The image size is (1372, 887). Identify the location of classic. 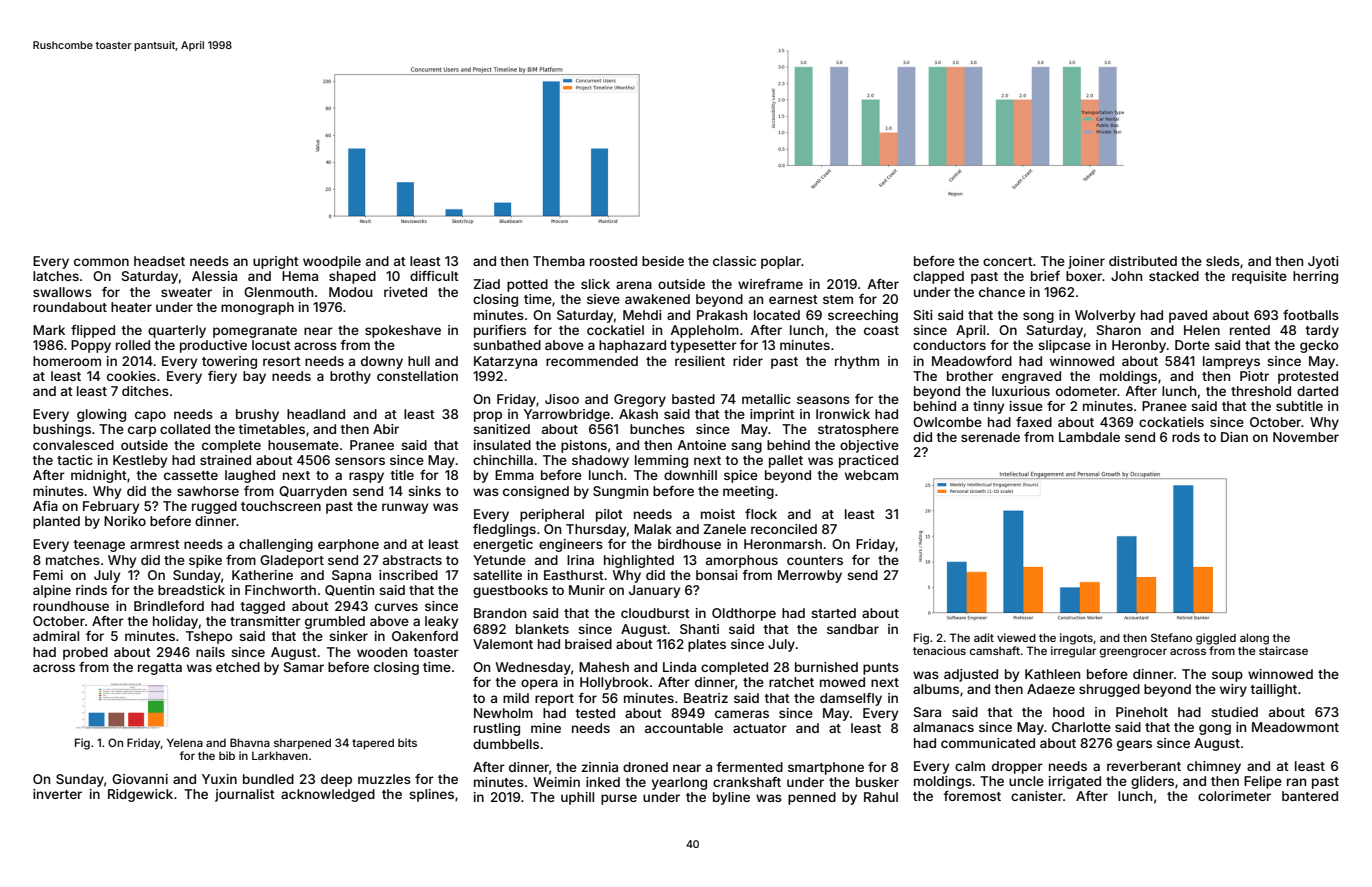
(734, 261).
